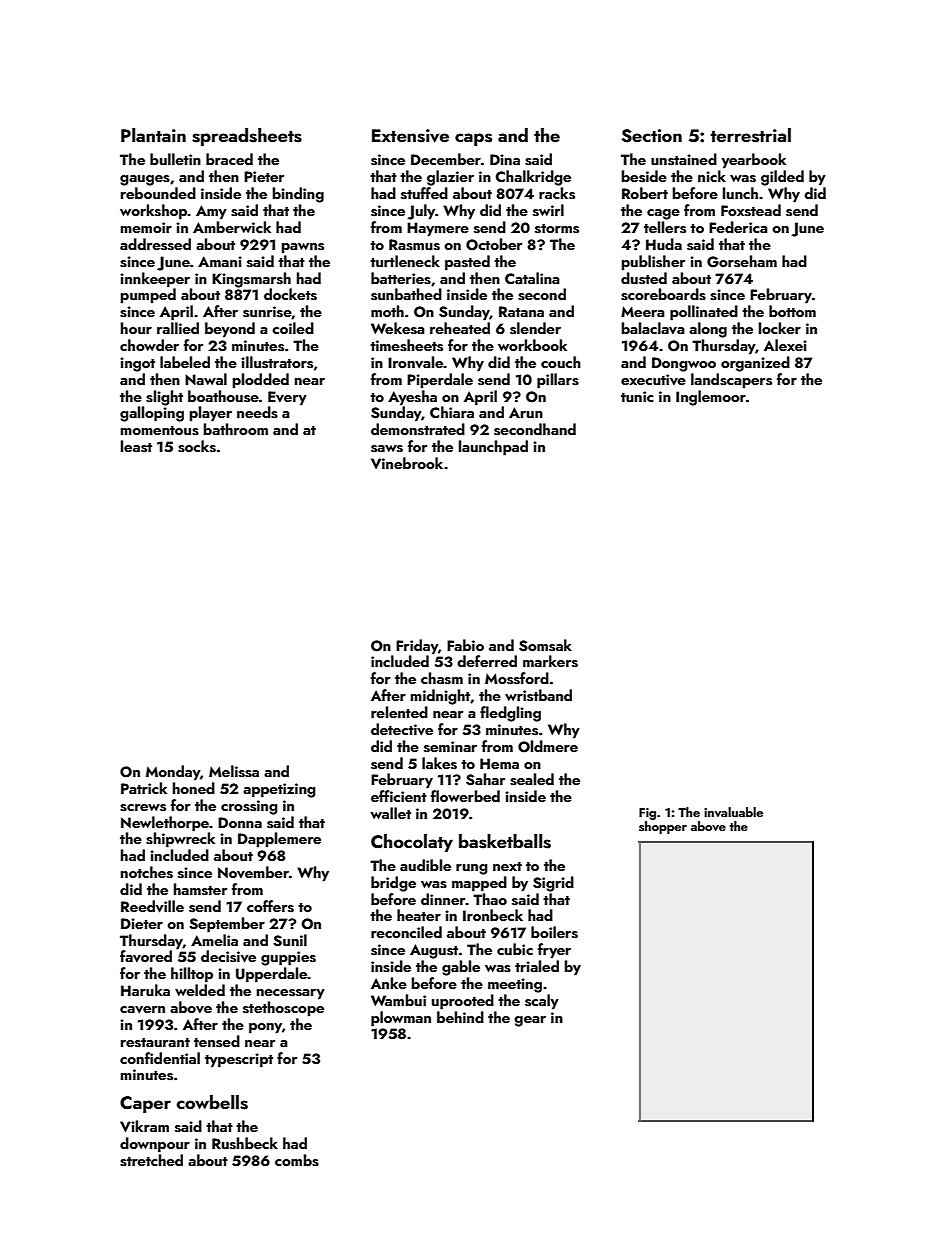 Image resolution: width=952 pixels, height=1233 pixels. I want to click on Melissa, so click(234, 771).
